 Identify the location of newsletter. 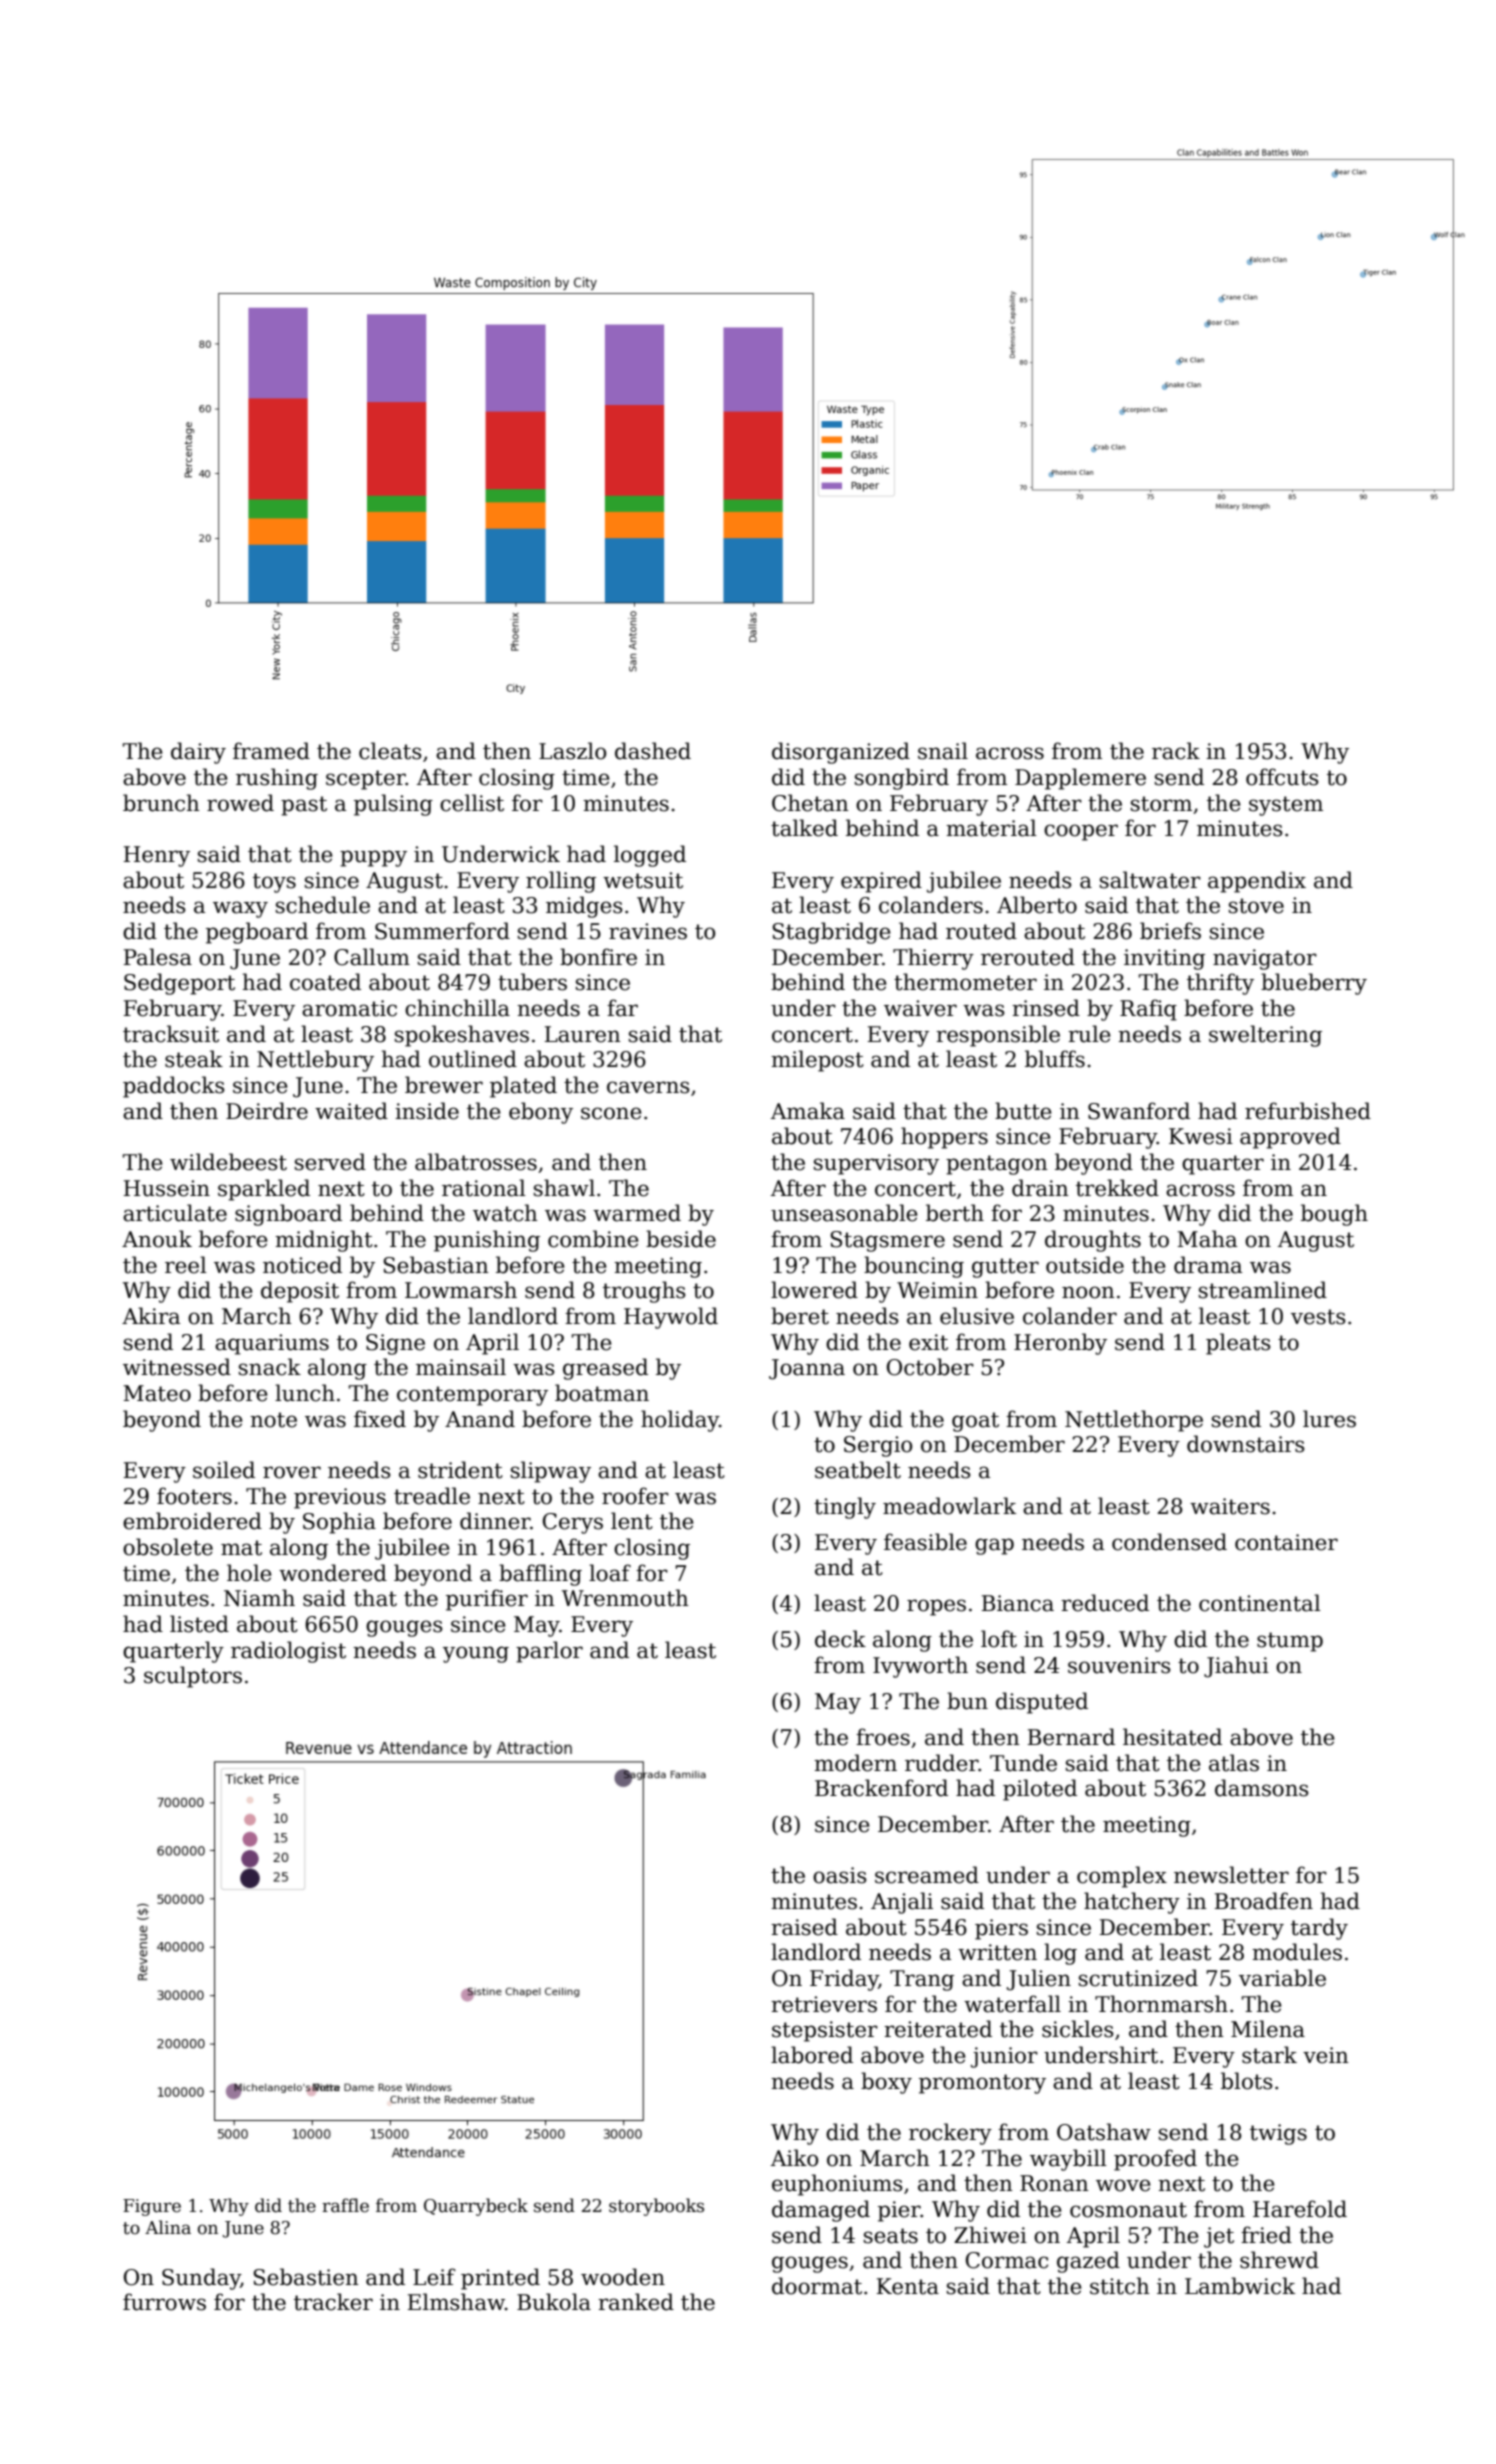
(1231, 1875).
